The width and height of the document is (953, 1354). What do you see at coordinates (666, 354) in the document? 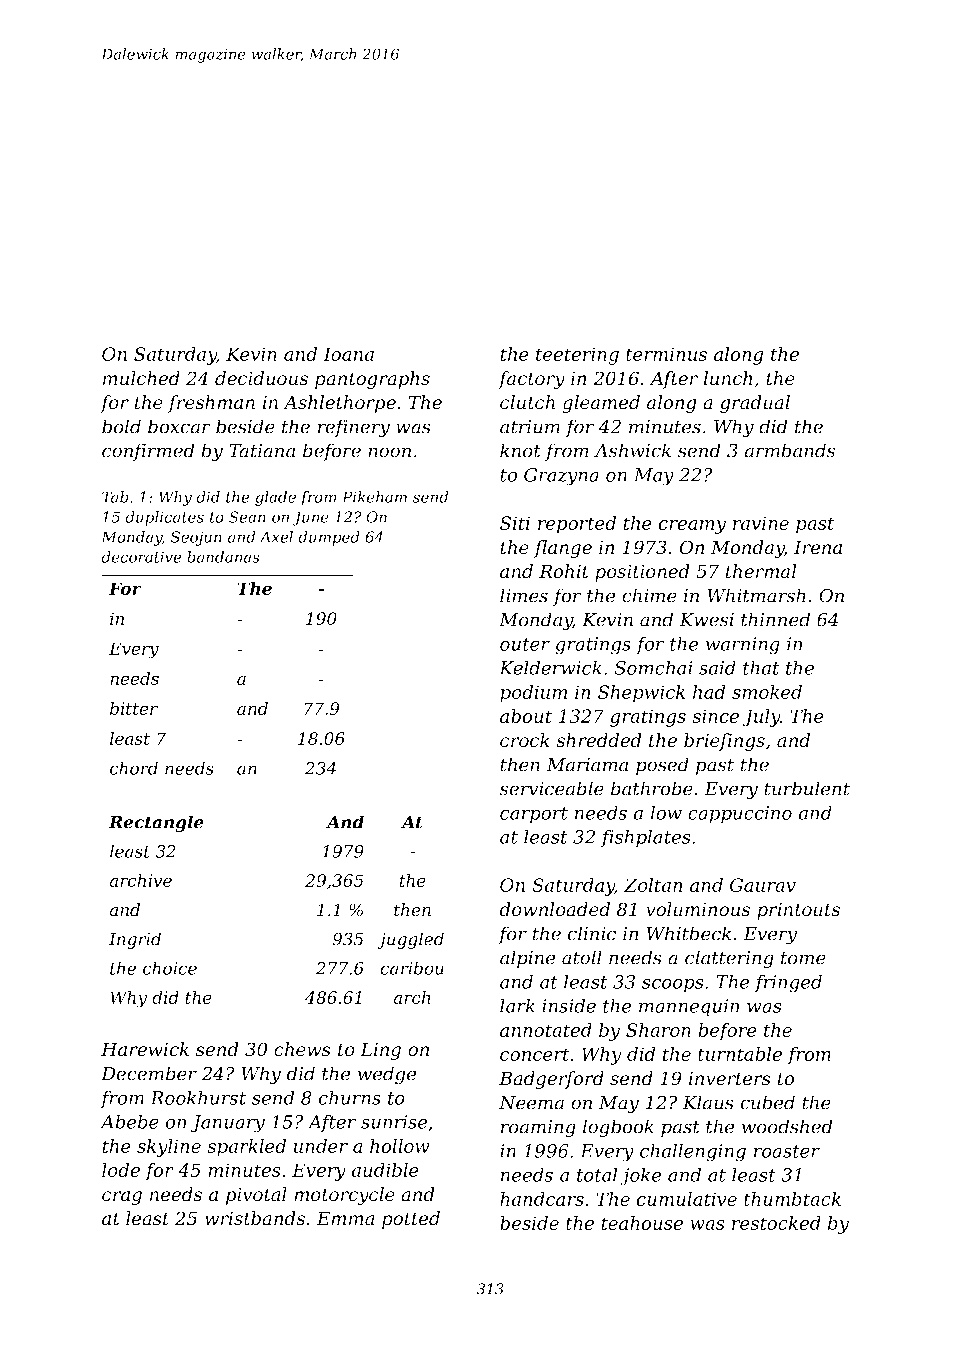
I see `terminus` at bounding box center [666, 354].
